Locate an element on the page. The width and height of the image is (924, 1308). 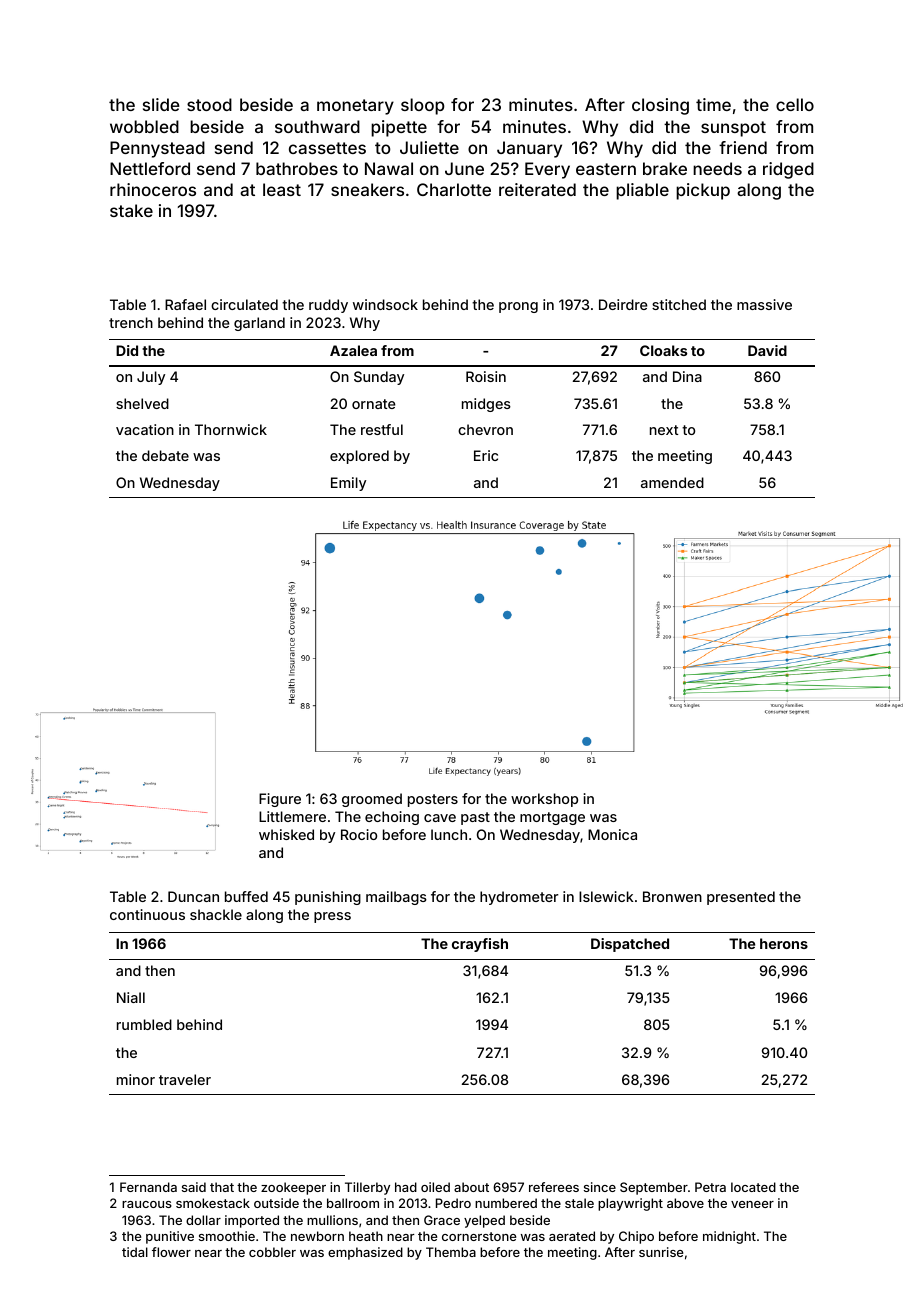
buffed is located at coordinates (246, 896).
